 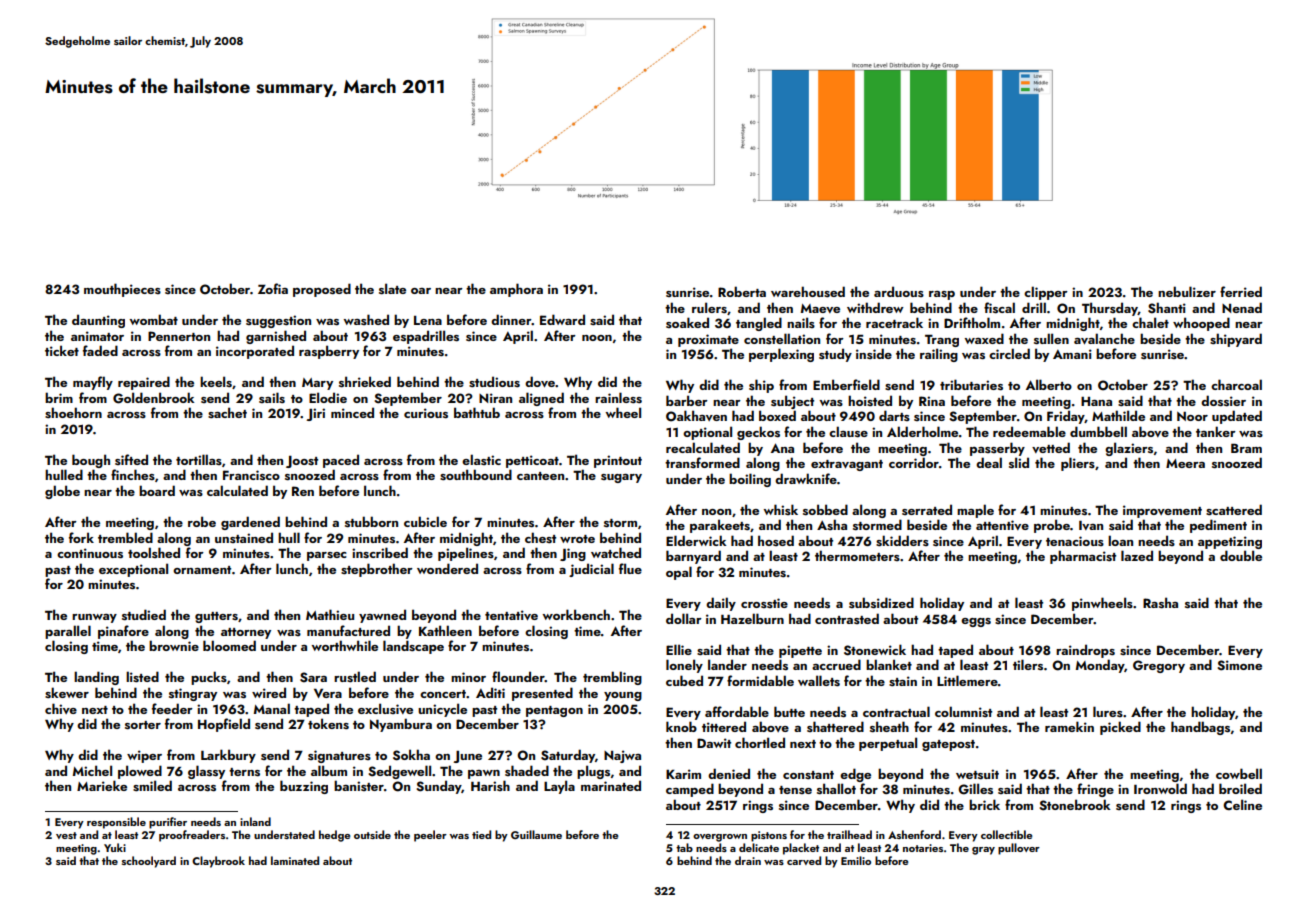 What do you see at coordinates (122, 290) in the image?
I see `mouthpieces` at bounding box center [122, 290].
